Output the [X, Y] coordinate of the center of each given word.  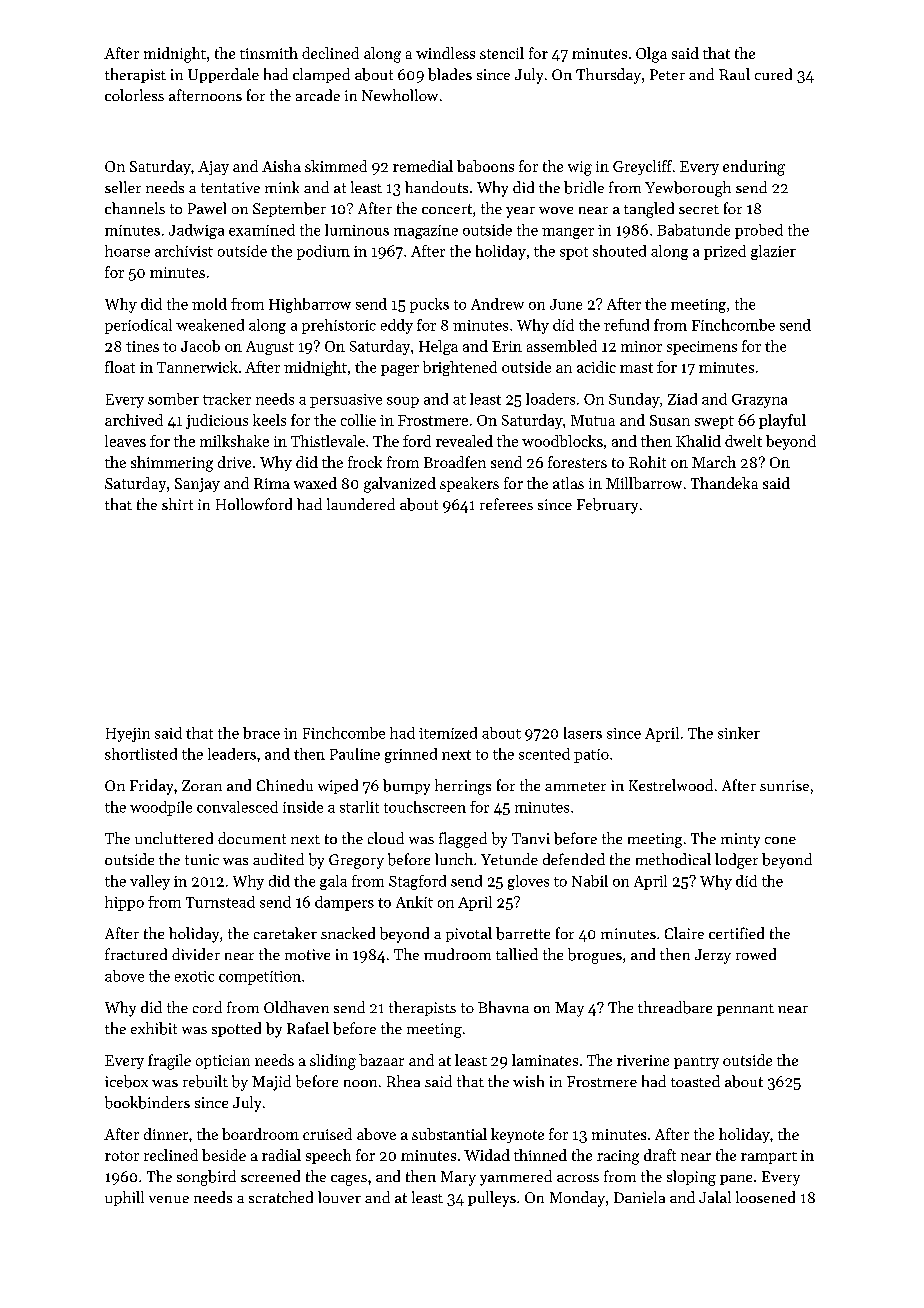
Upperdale [223, 75]
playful [782, 421]
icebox [126, 1081]
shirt [177, 504]
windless [445, 53]
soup [403, 402]
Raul [734, 74]
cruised [327, 1134]
